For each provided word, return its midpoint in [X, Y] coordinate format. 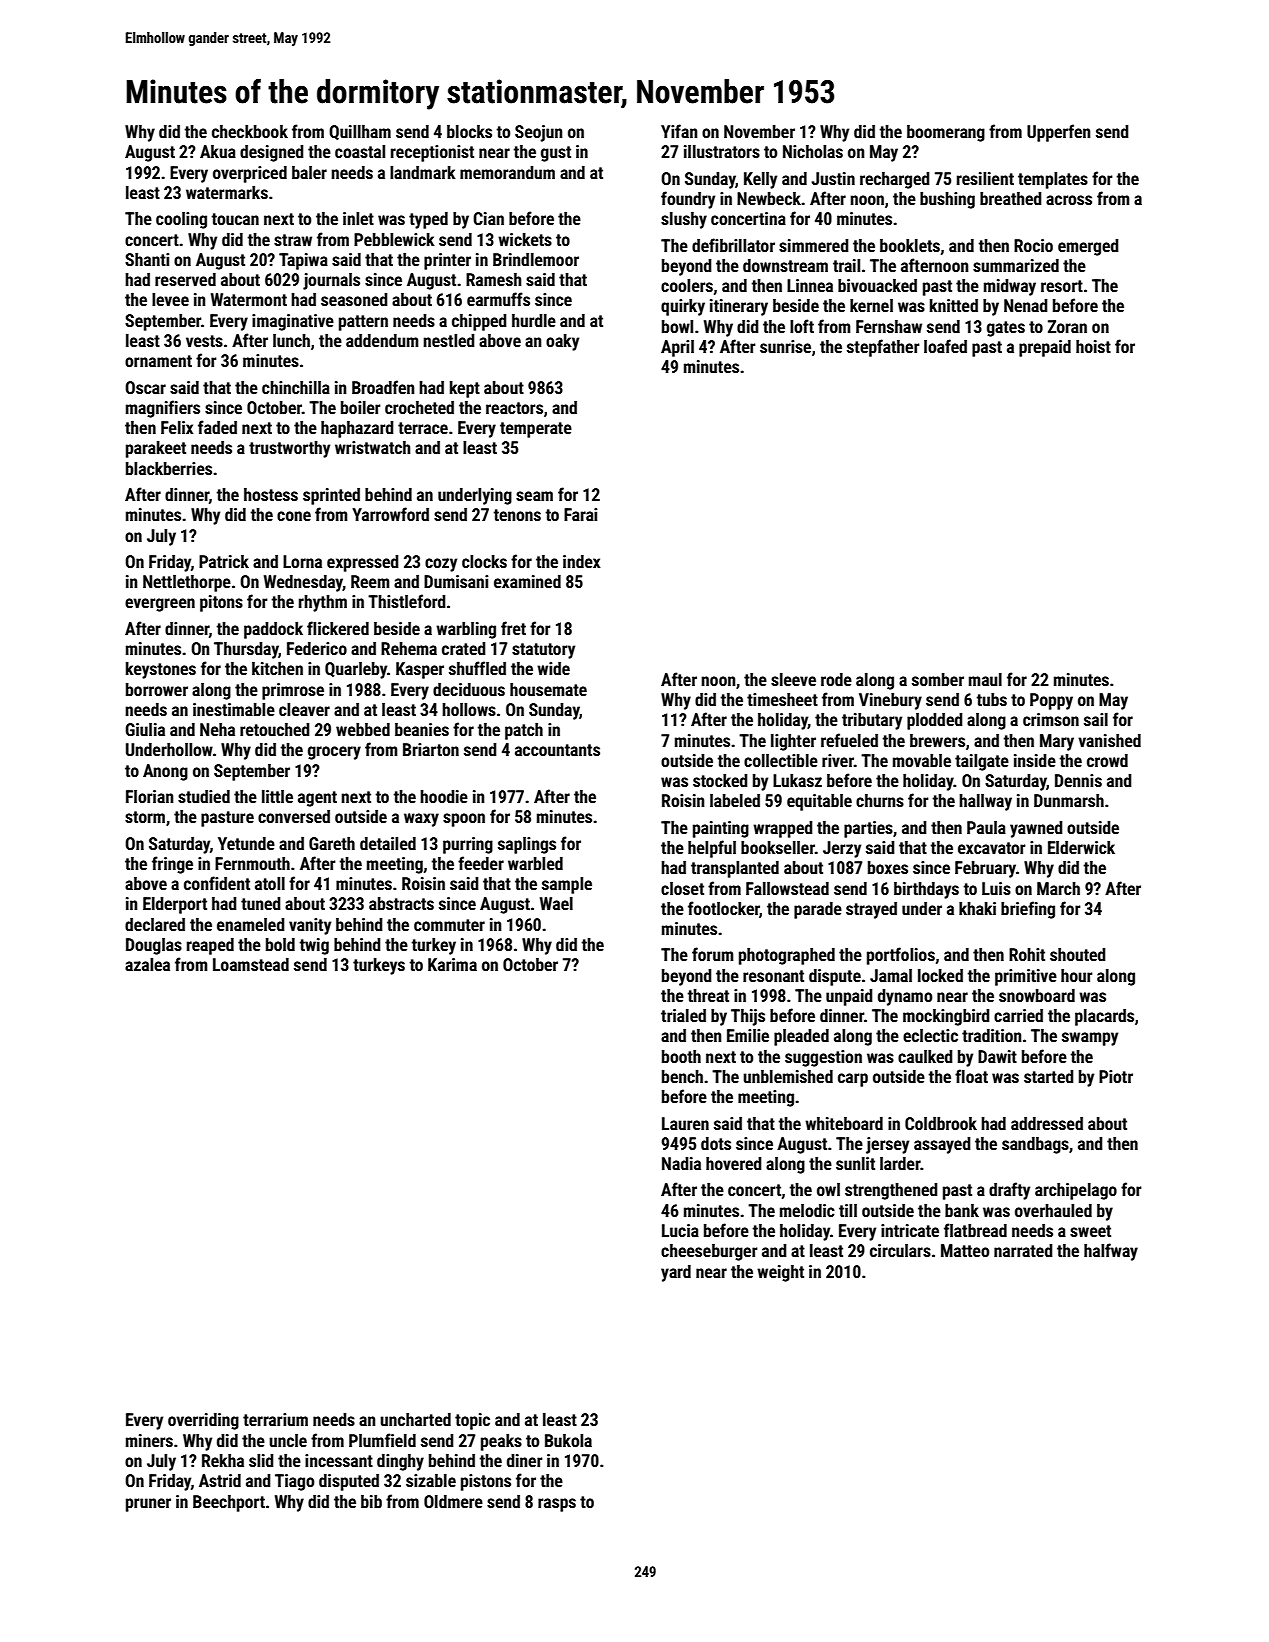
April [677, 348]
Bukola [568, 1440]
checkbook [250, 131]
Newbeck [769, 198]
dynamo [905, 997]
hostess [271, 494]
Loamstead [251, 964]
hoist [1093, 346]
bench [682, 1076]
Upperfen [1058, 133]
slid [261, 1460]
